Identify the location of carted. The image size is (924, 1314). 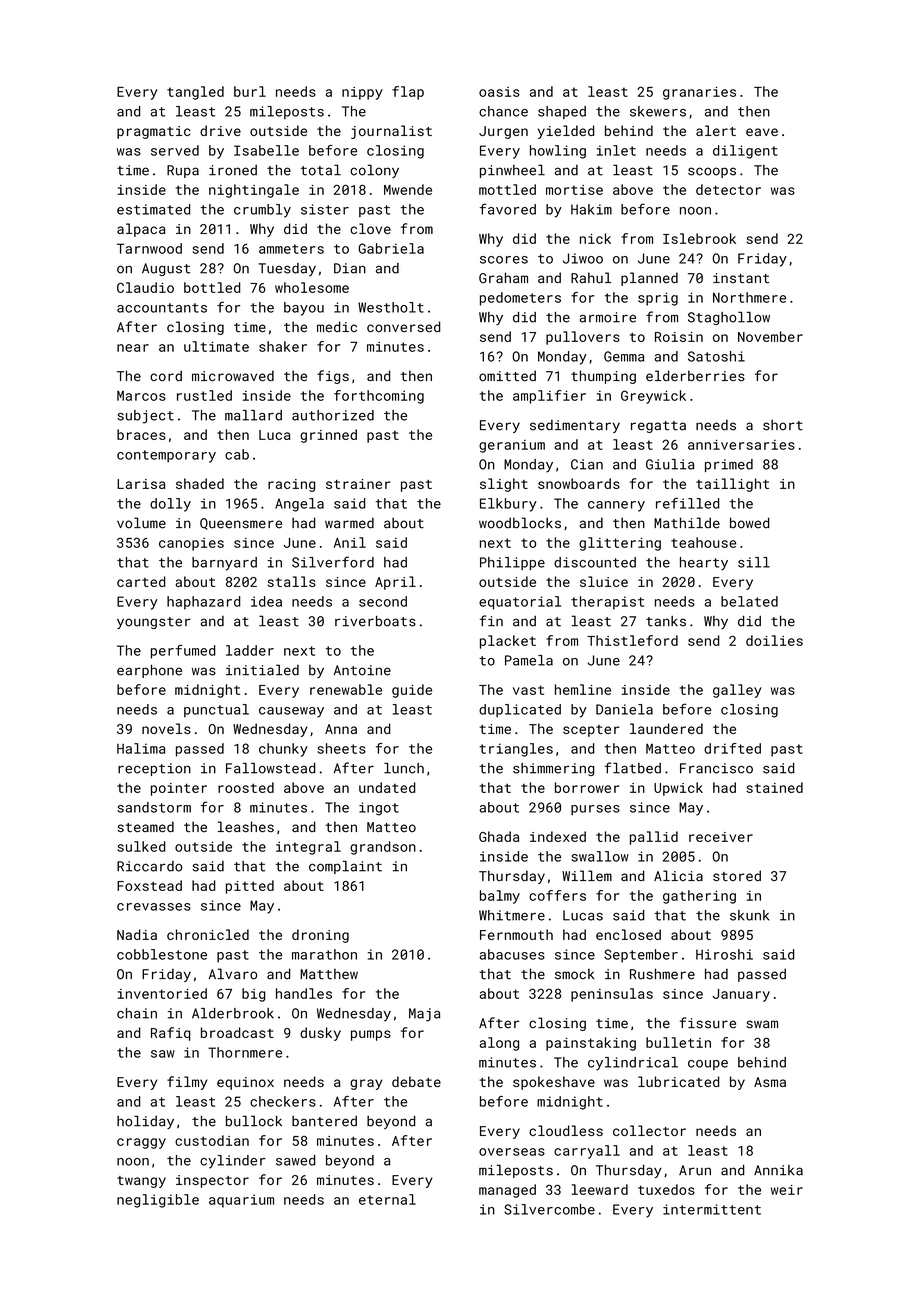
(141, 581).
